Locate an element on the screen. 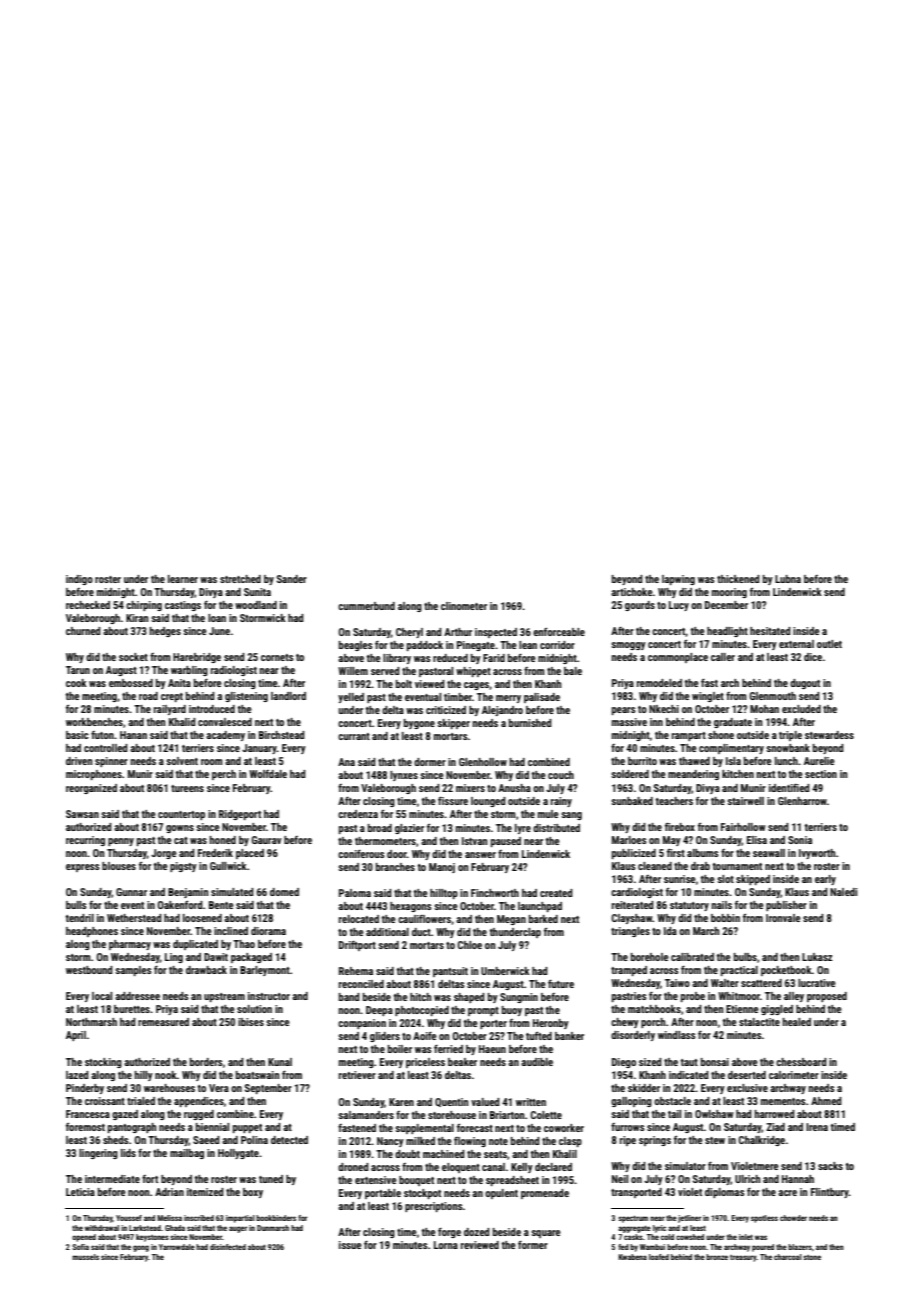  outlet is located at coordinates (829, 644).
